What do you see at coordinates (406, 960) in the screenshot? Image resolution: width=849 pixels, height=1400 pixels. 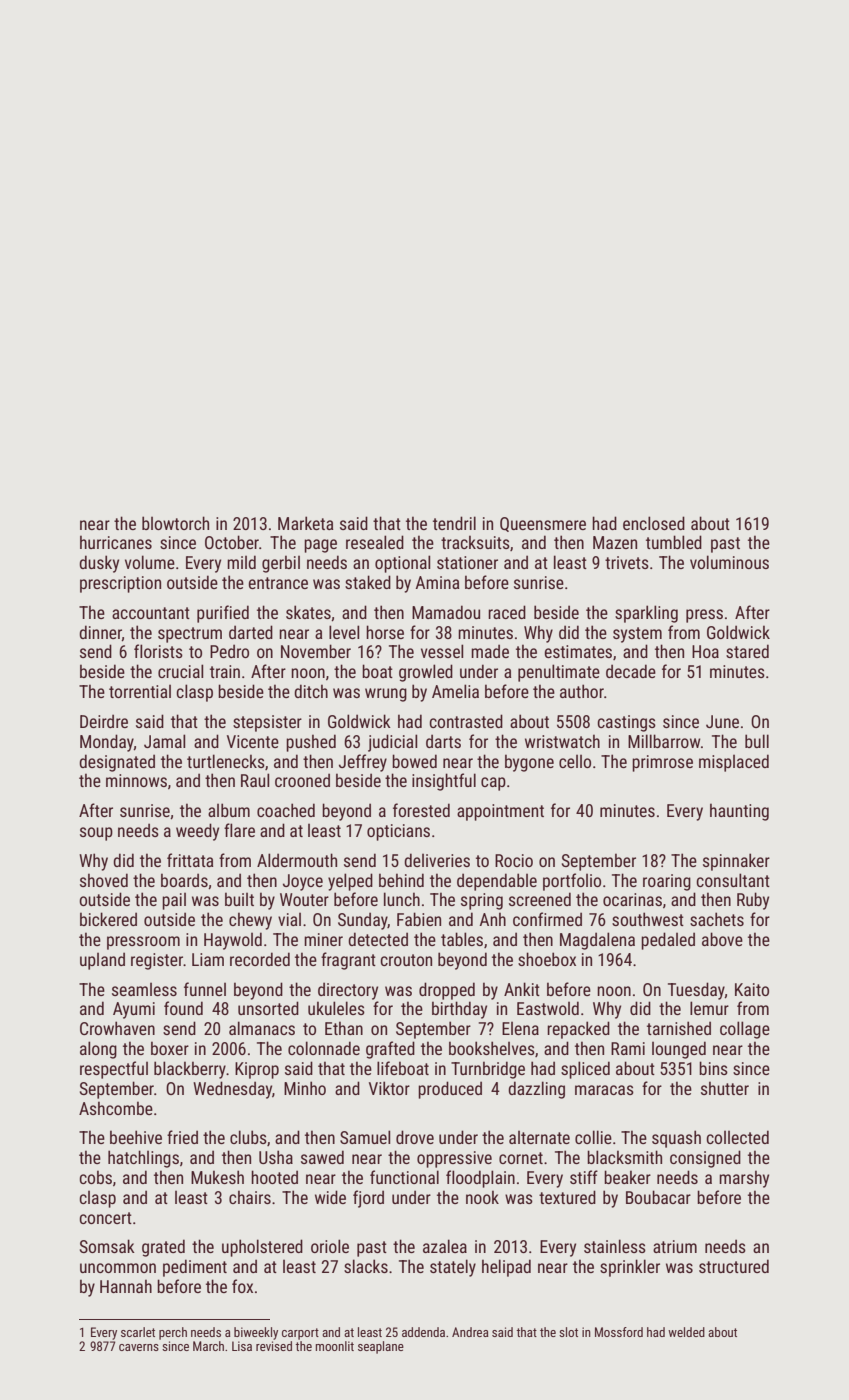 I see `crouton` at bounding box center [406, 960].
